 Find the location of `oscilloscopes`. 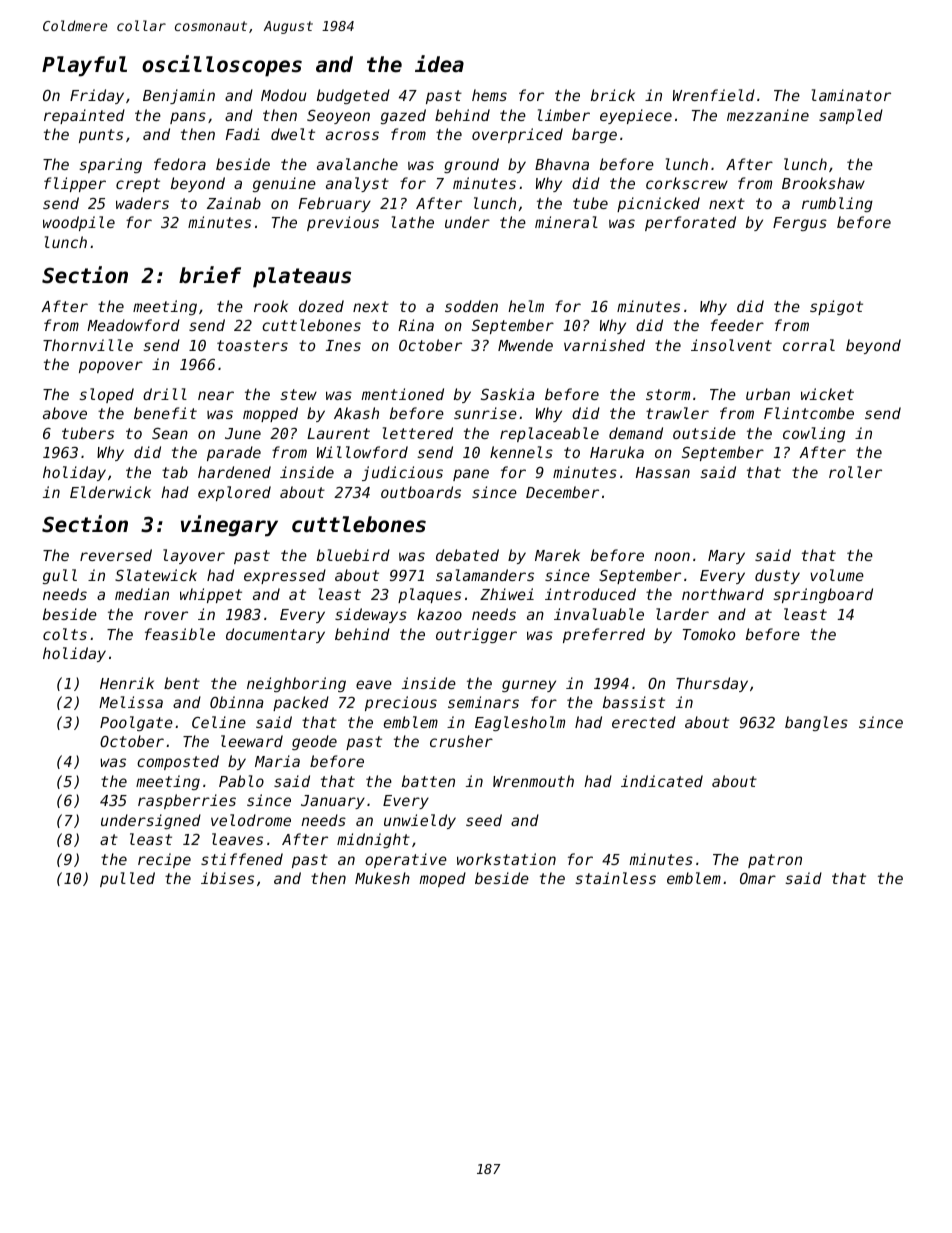

oscilloscopes is located at coordinates (222, 66).
